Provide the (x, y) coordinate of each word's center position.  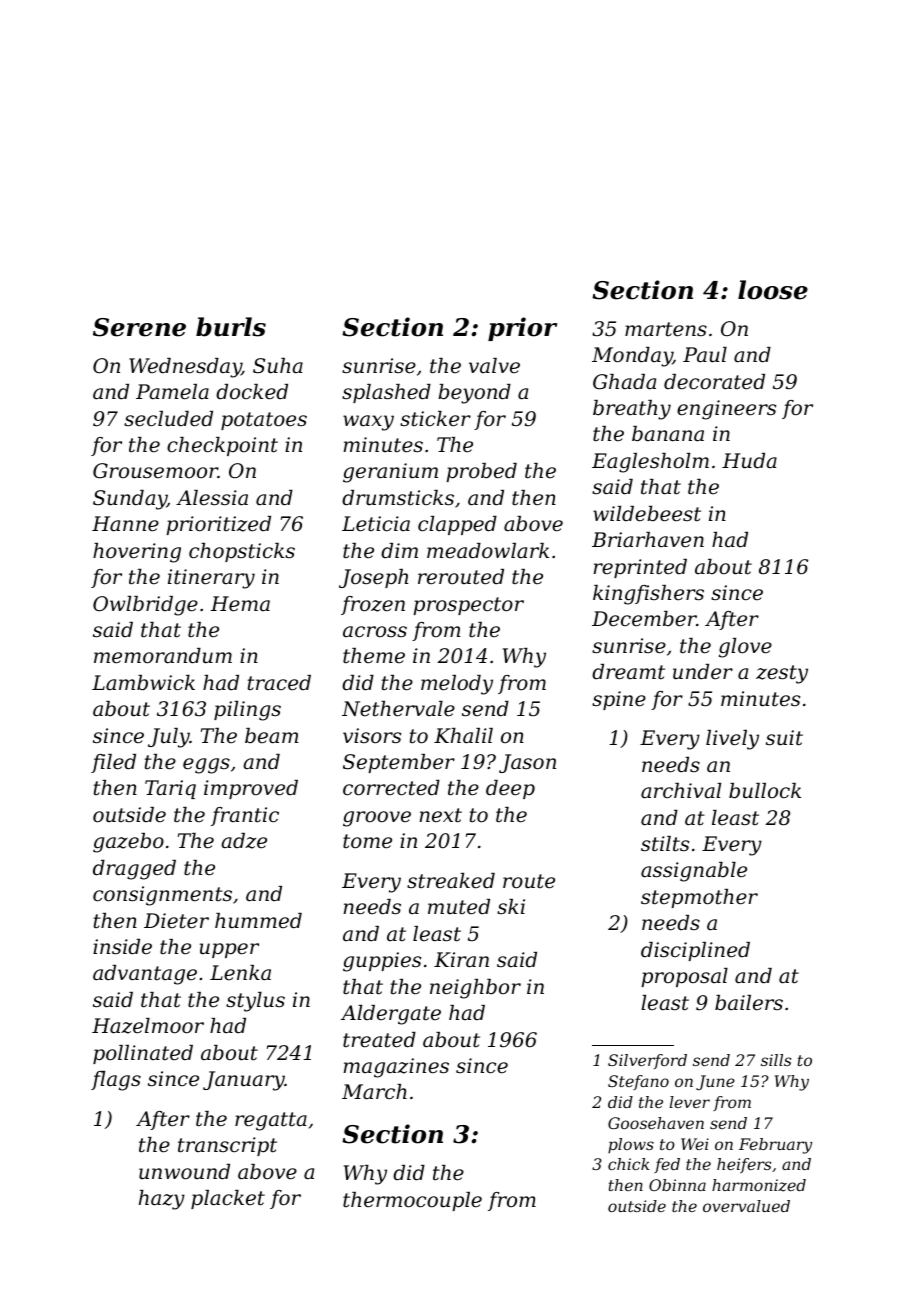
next (441, 815)
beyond (474, 394)
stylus (255, 1002)
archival (681, 791)
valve (494, 366)
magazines (396, 1068)
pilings (247, 711)
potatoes (264, 421)
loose (773, 290)
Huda (749, 461)
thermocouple (412, 1201)
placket (228, 1199)
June (715, 1083)
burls (231, 327)
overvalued (746, 1206)
